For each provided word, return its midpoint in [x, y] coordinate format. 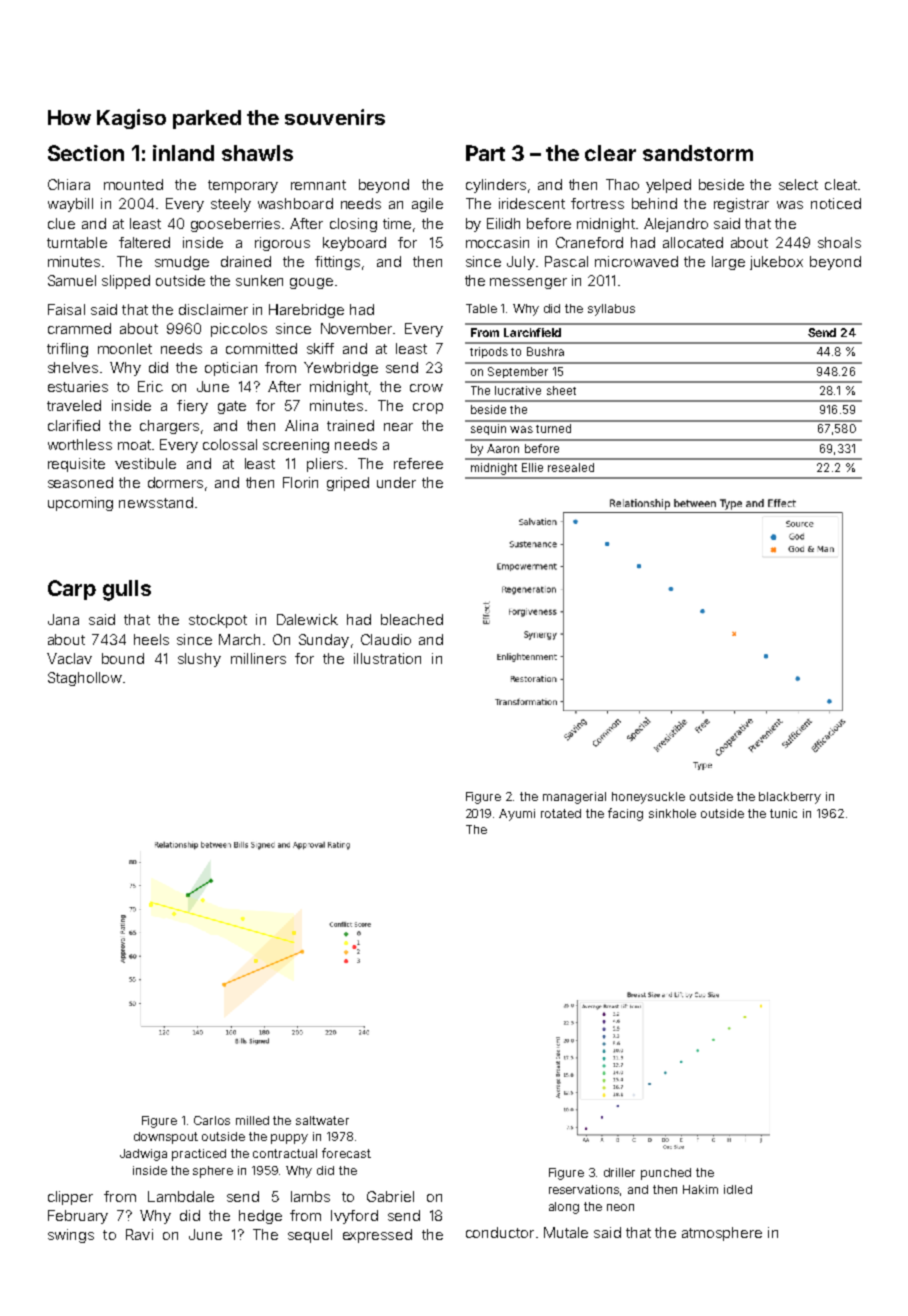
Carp [72, 590]
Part [485, 153]
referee [418, 463]
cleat [841, 184]
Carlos [212, 1120]
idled [738, 1189]
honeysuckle [648, 798]
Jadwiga [143, 1155]
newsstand [156, 502]
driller [619, 1172]
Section [86, 153]
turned [553, 428]
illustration [387, 658]
